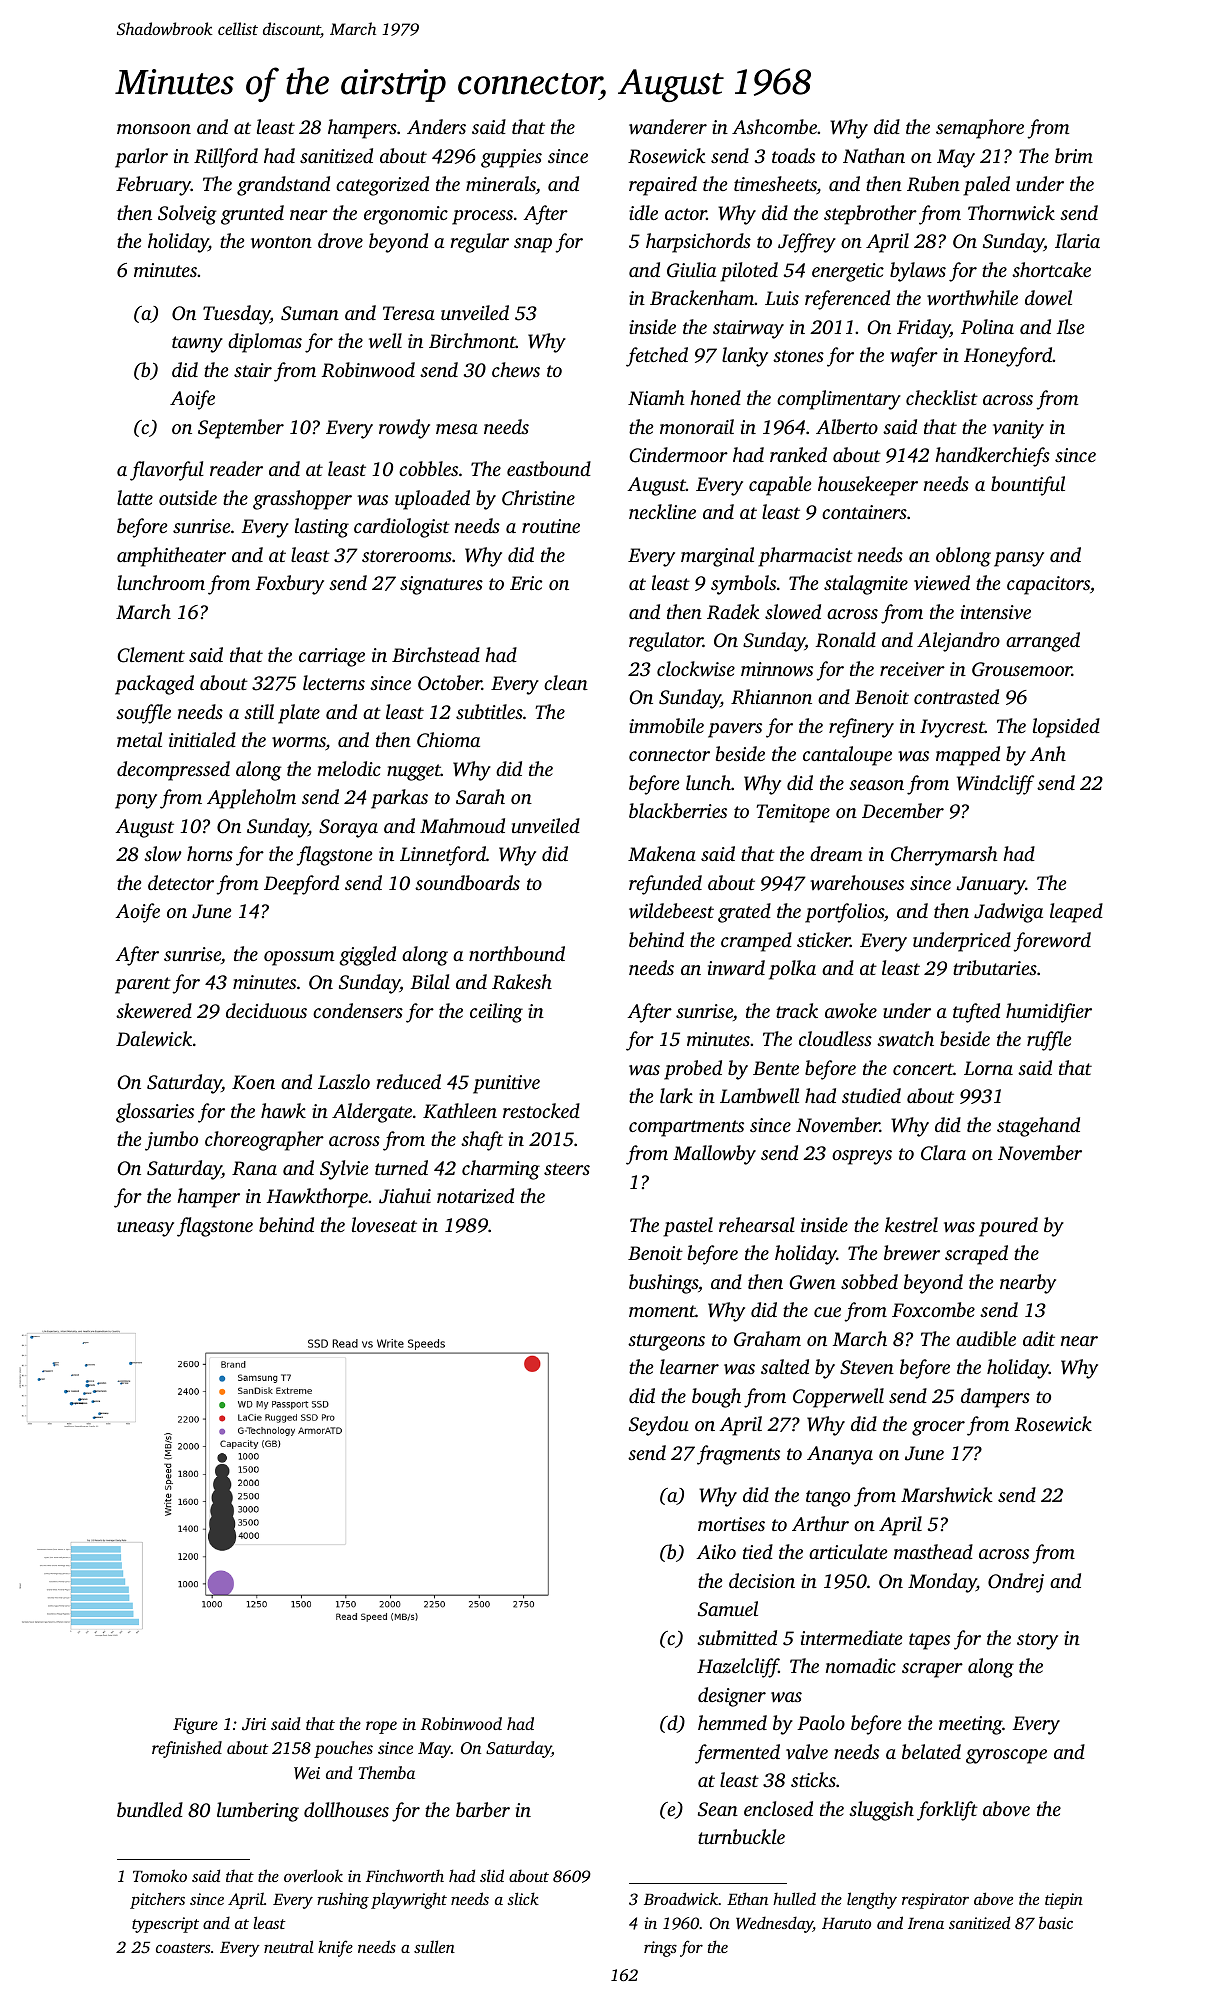  What do you see at coordinates (501, 183) in the screenshot?
I see `minerals` at bounding box center [501, 183].
